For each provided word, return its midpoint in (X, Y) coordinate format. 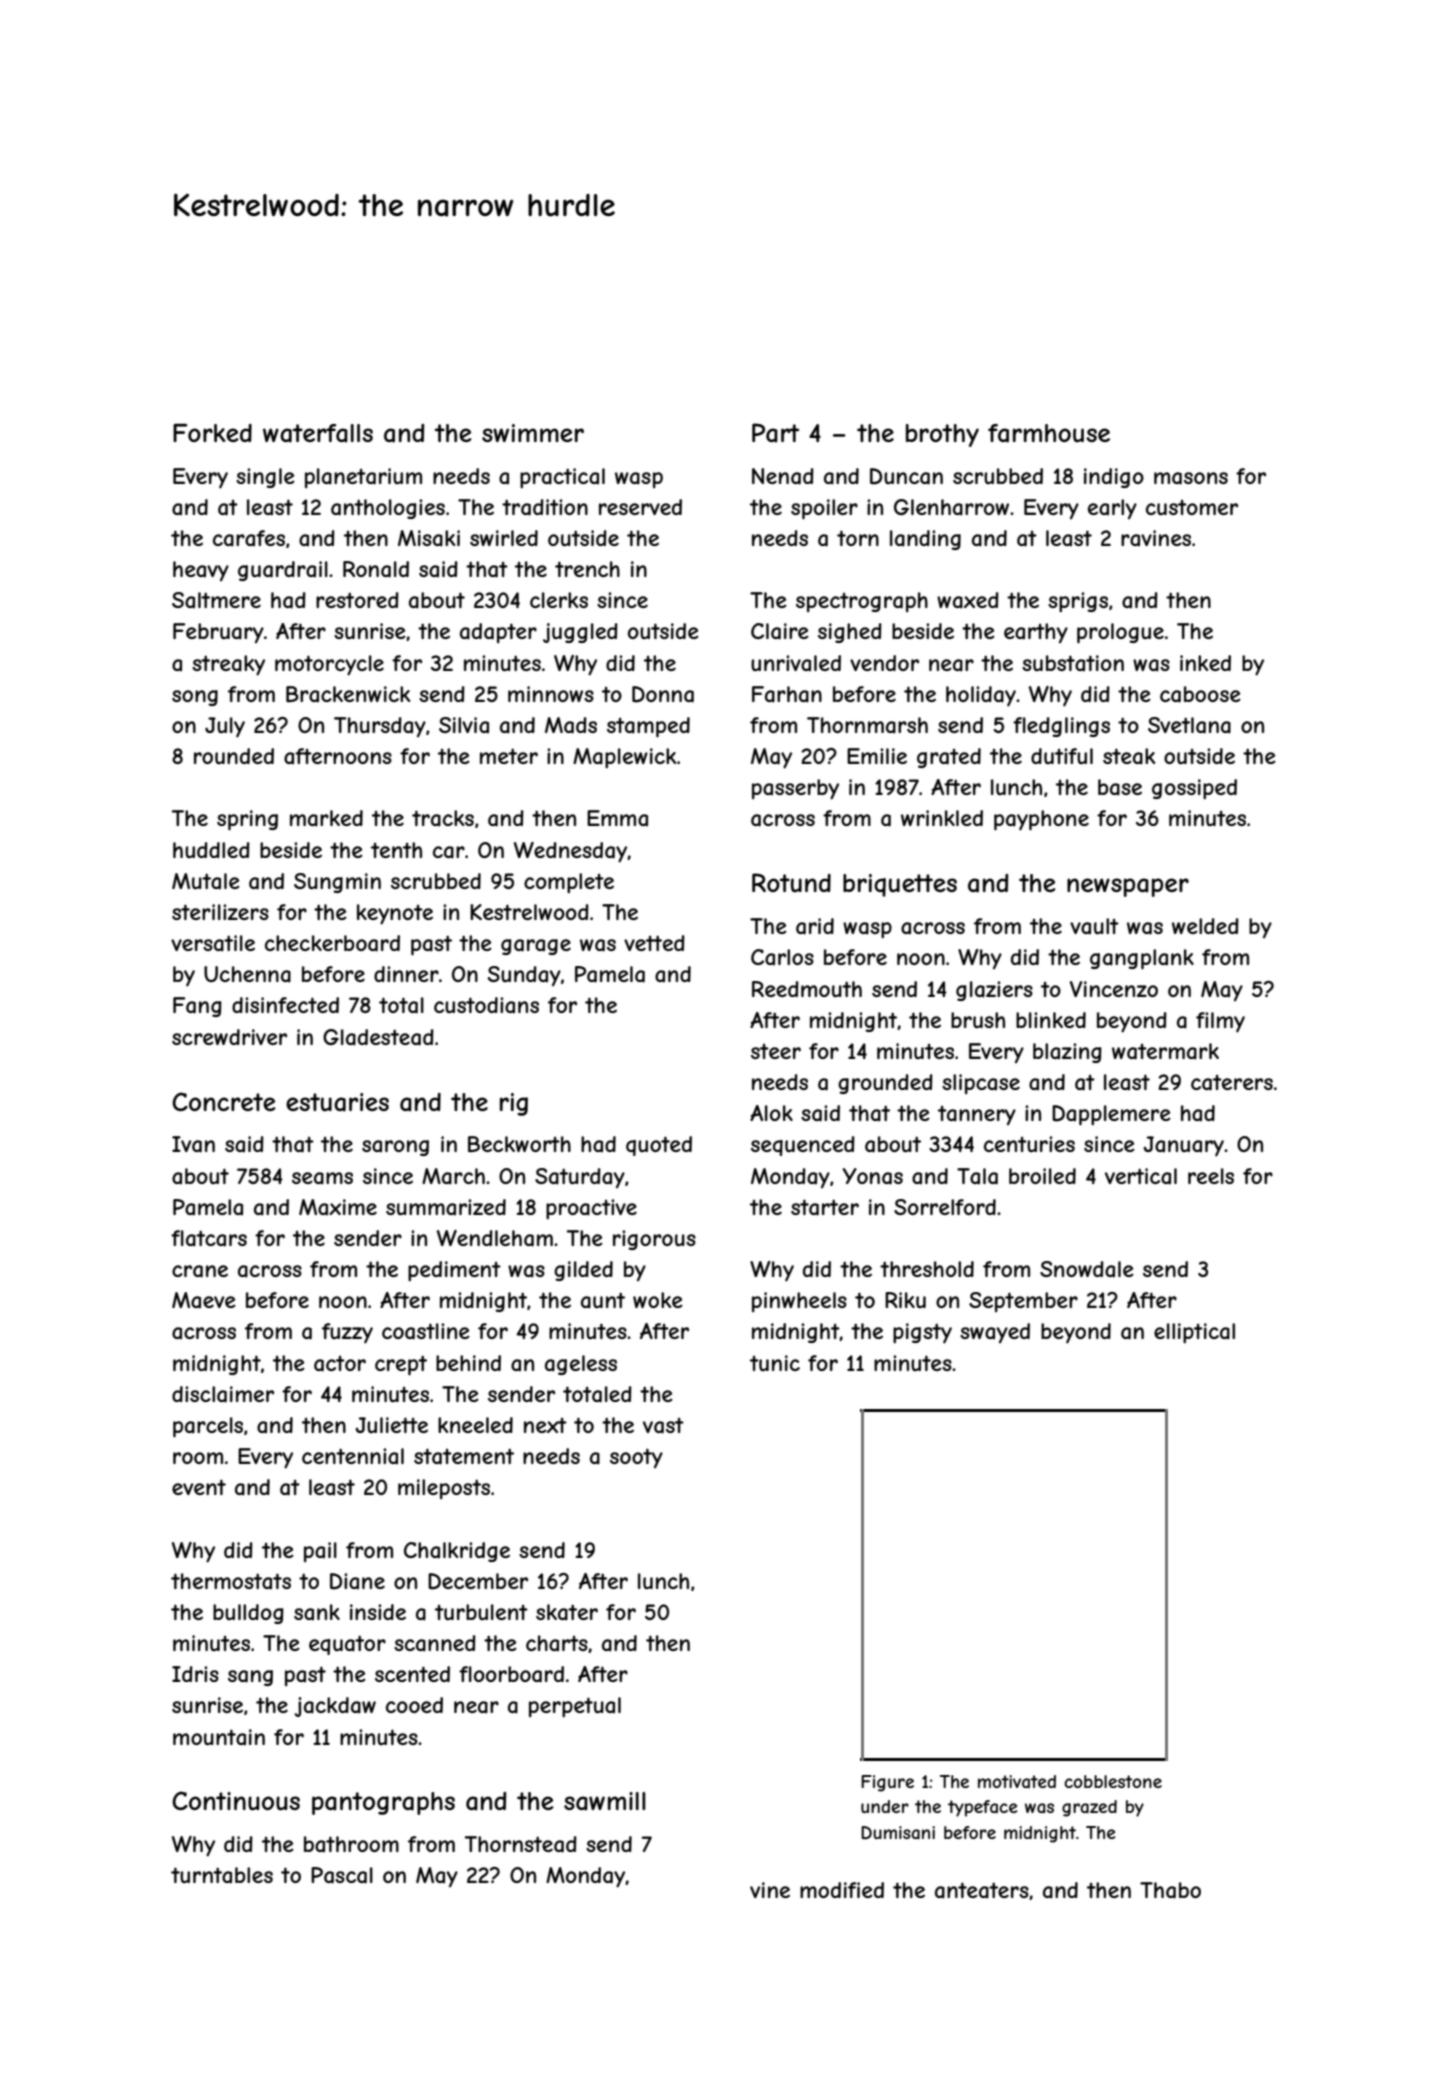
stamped (648, 727)
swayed (995, 1333)
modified (842, 1890)
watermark (1165, 1051)
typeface (983, 1808)
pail (320, 1552)
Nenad (783, 476)
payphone (1041, 820)
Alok (771, 1113)
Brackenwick (348, 694)
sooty (636, 1458)
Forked (212, 433)
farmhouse (1049, 433)
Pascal (342, 1875)
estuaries (337, 1102)
